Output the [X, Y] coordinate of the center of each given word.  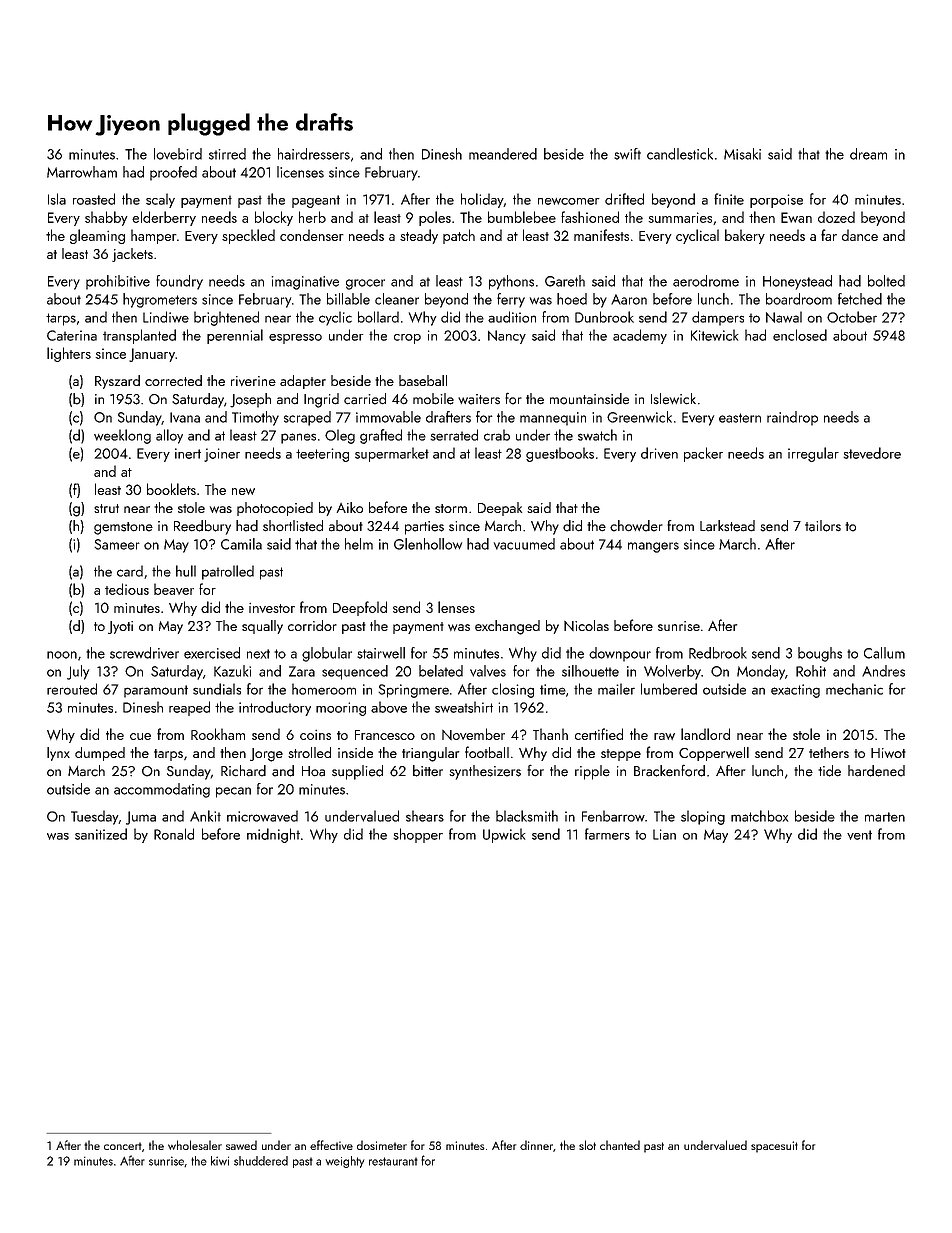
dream [868, 154]
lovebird [178, 154]
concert [123, 1146]
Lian [664, 834]
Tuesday [95, 817]
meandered [503, 154]
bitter [428, 771]
